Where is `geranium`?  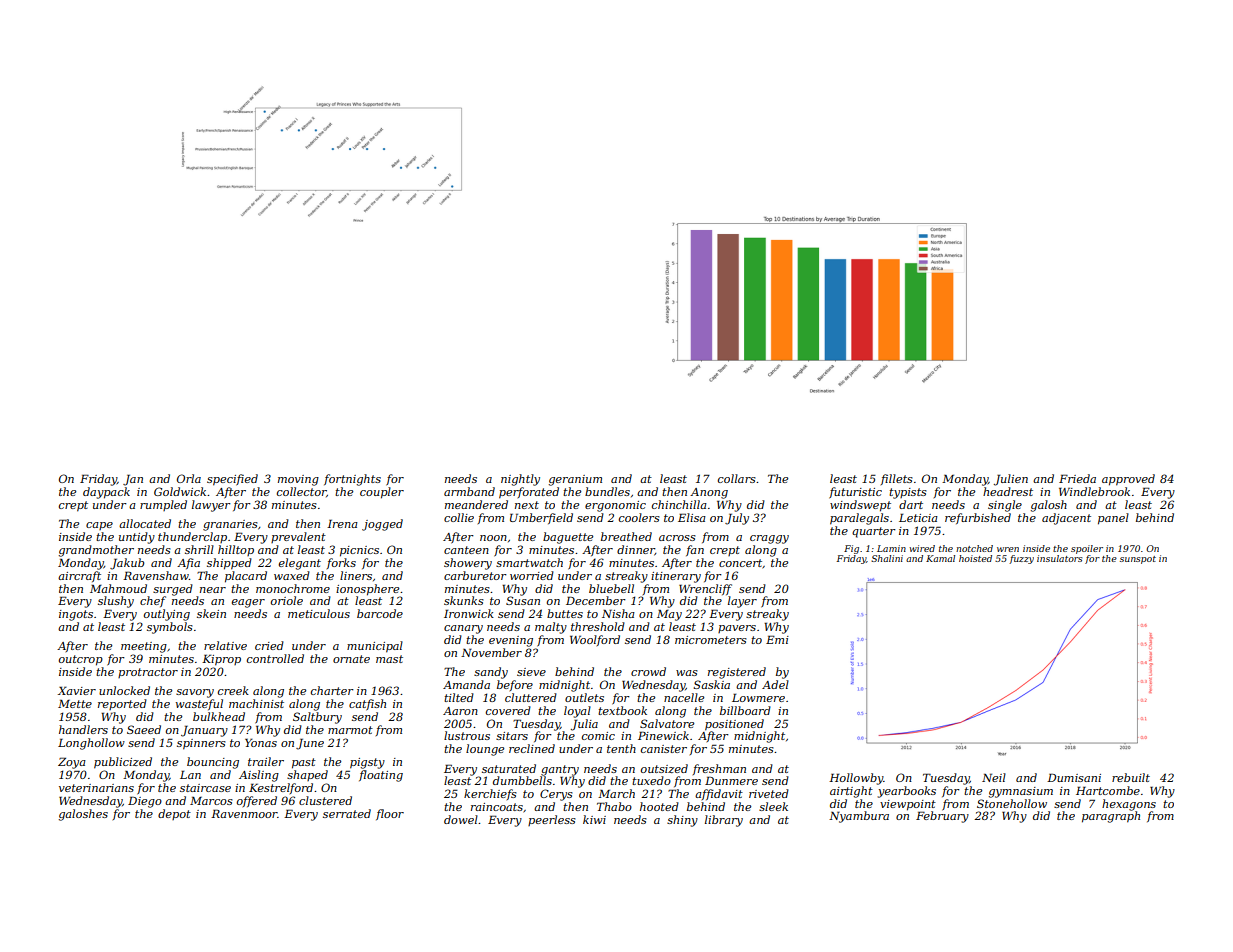 geranium is located at coordinates (575, 480).
